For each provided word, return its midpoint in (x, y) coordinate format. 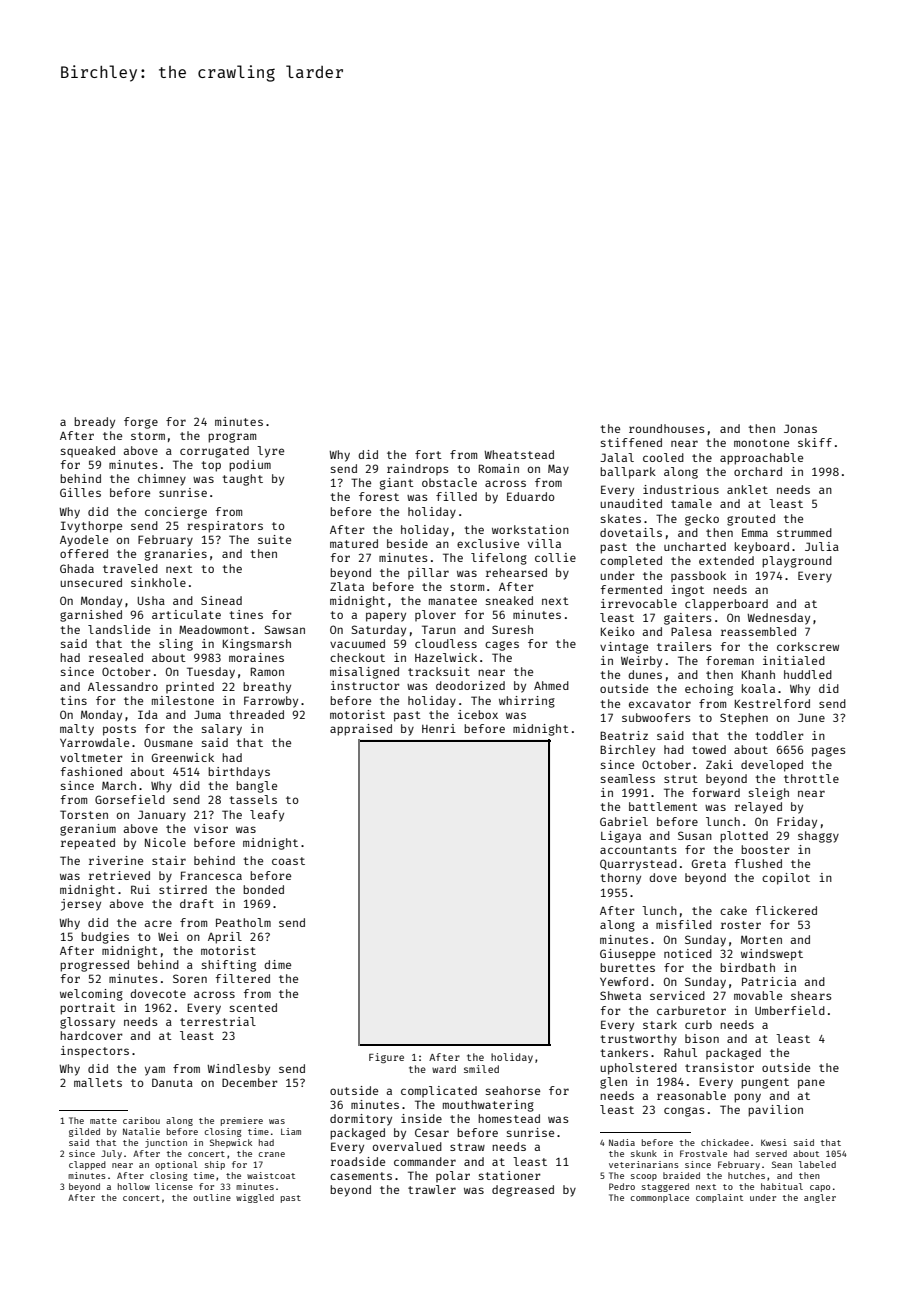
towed (709, 749)
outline (212, 1197)
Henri (439, 728)
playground (797, 562)
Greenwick (183, 757)
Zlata (347, 586)
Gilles (80, 492)
